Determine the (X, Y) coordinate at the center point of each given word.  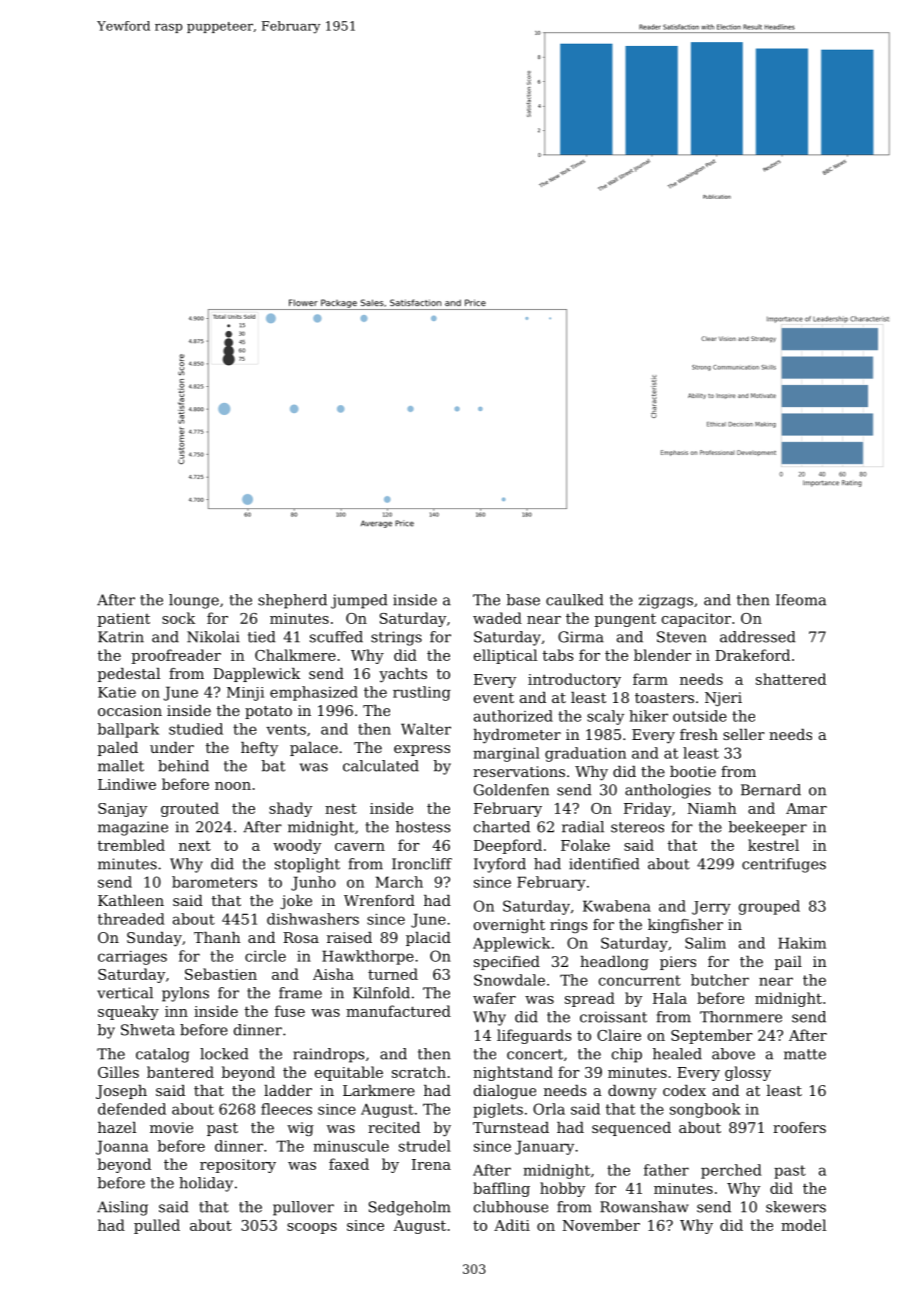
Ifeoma (801, 600)
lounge (194, 601)
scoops (312, 1228)
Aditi (512, 1225)
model (803, 1225)
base (523, 600)
